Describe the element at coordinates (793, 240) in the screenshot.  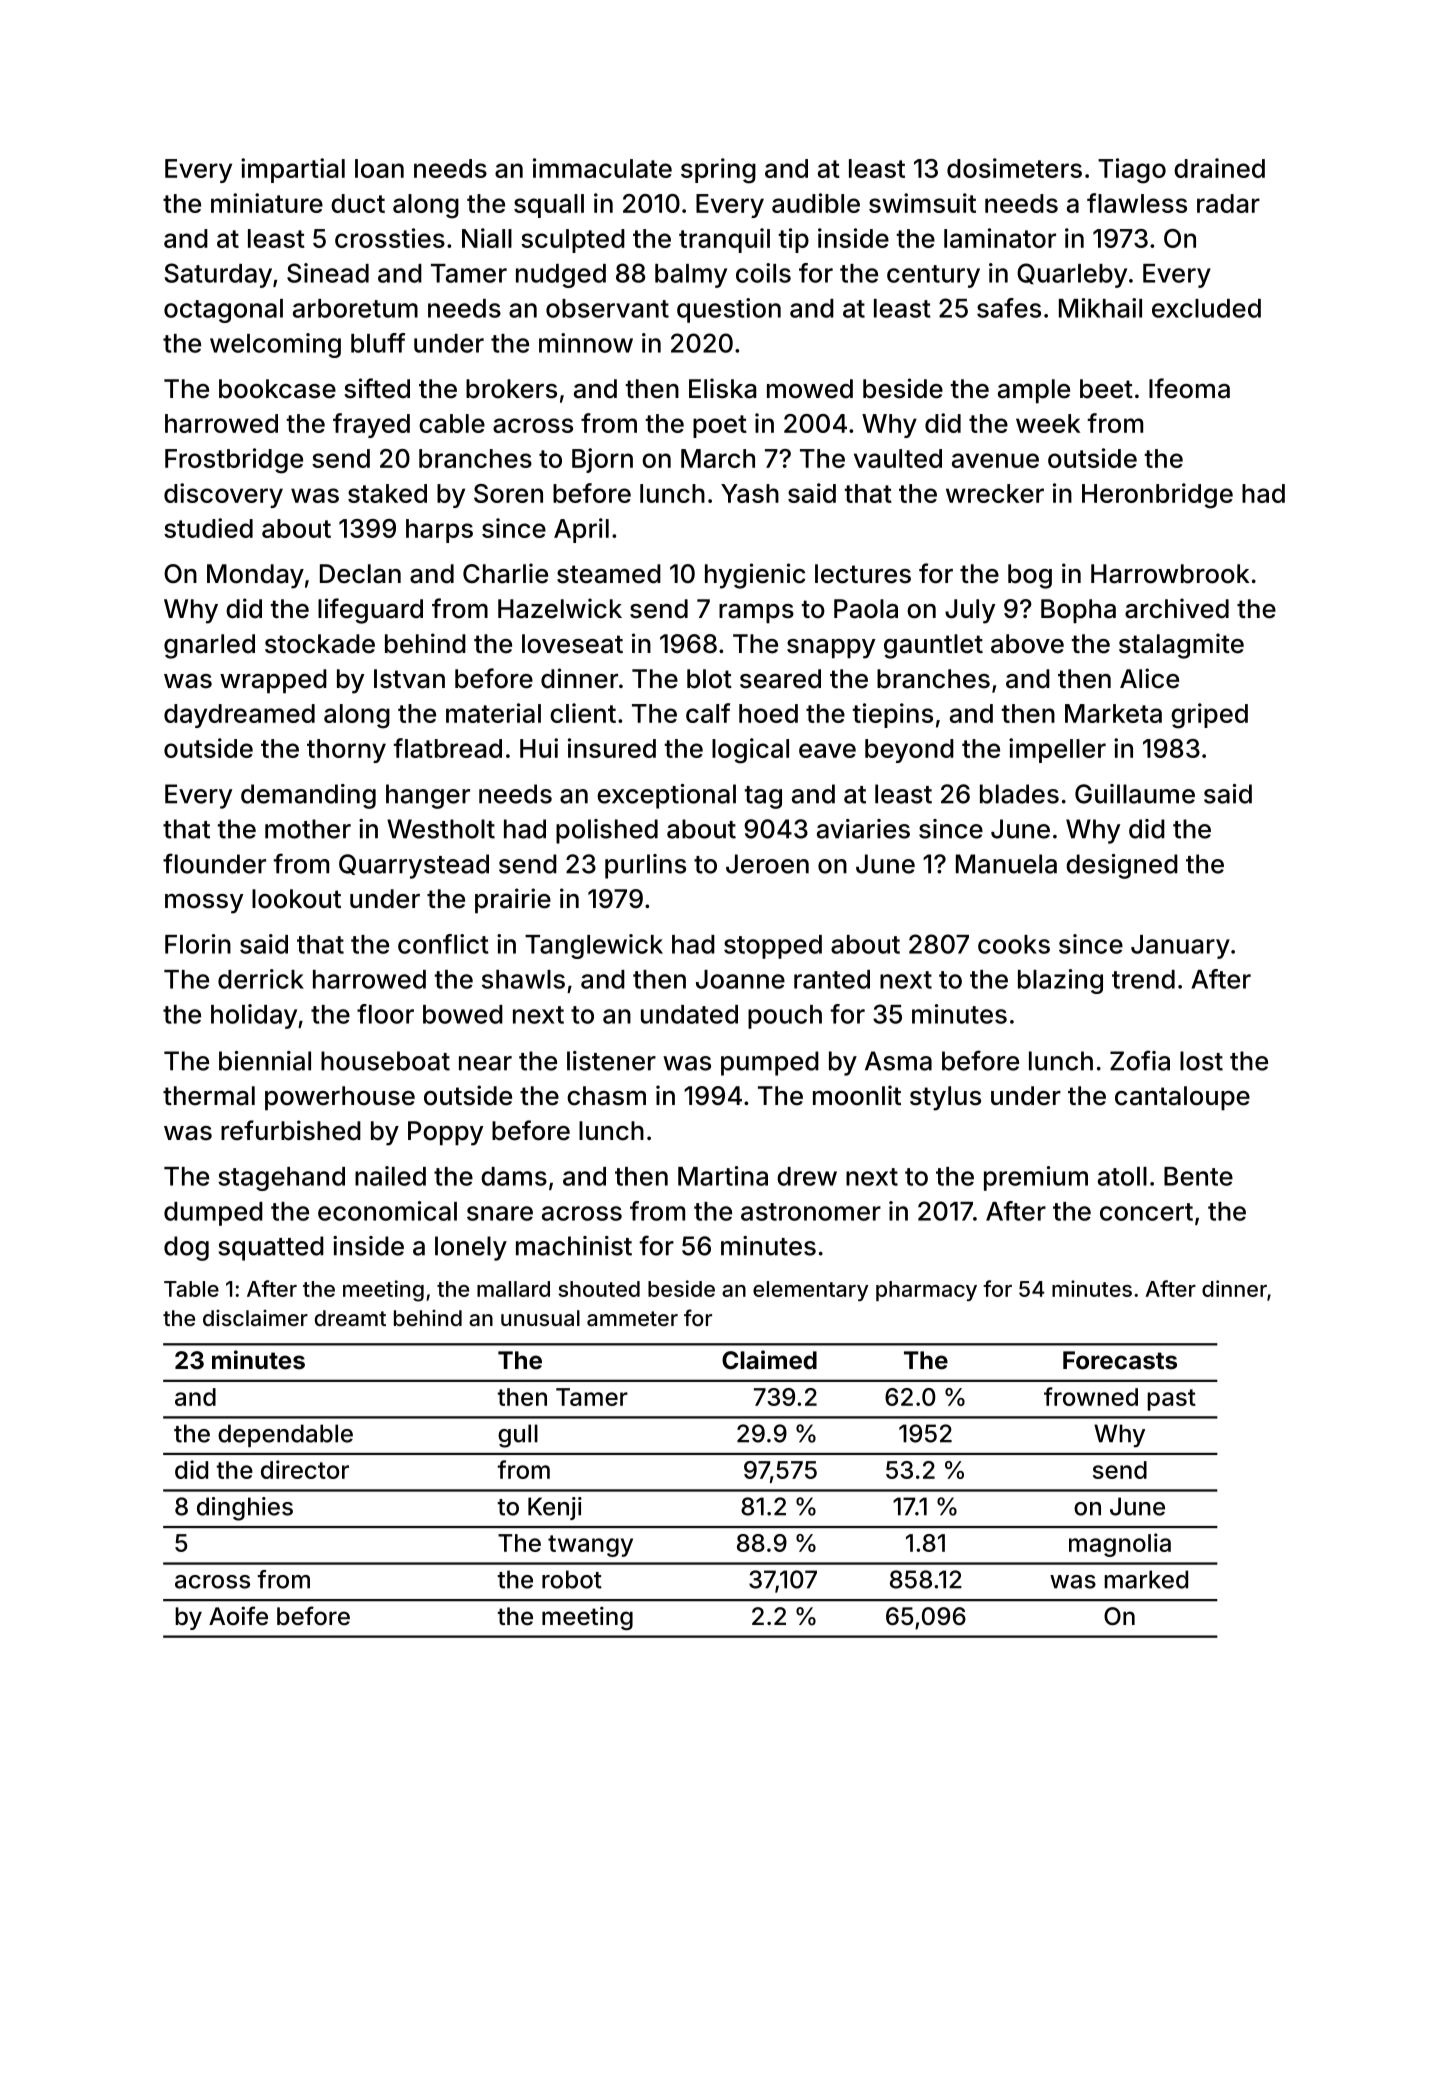
I see `tip` at that location.
